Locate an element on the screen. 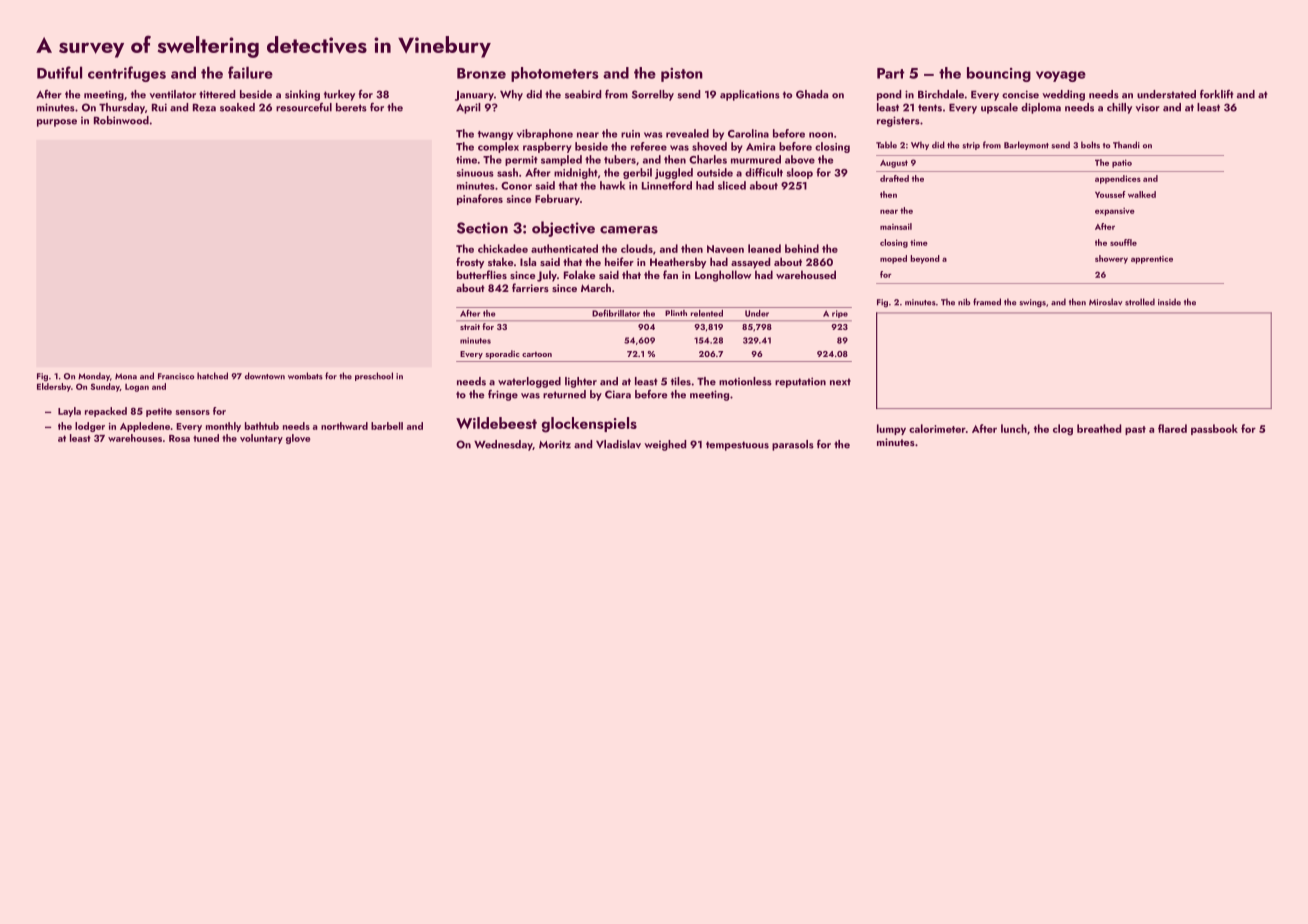 Image resolution: width=1308 pixels, height=924 pixels. Section is located at coordinates (482, 228).
